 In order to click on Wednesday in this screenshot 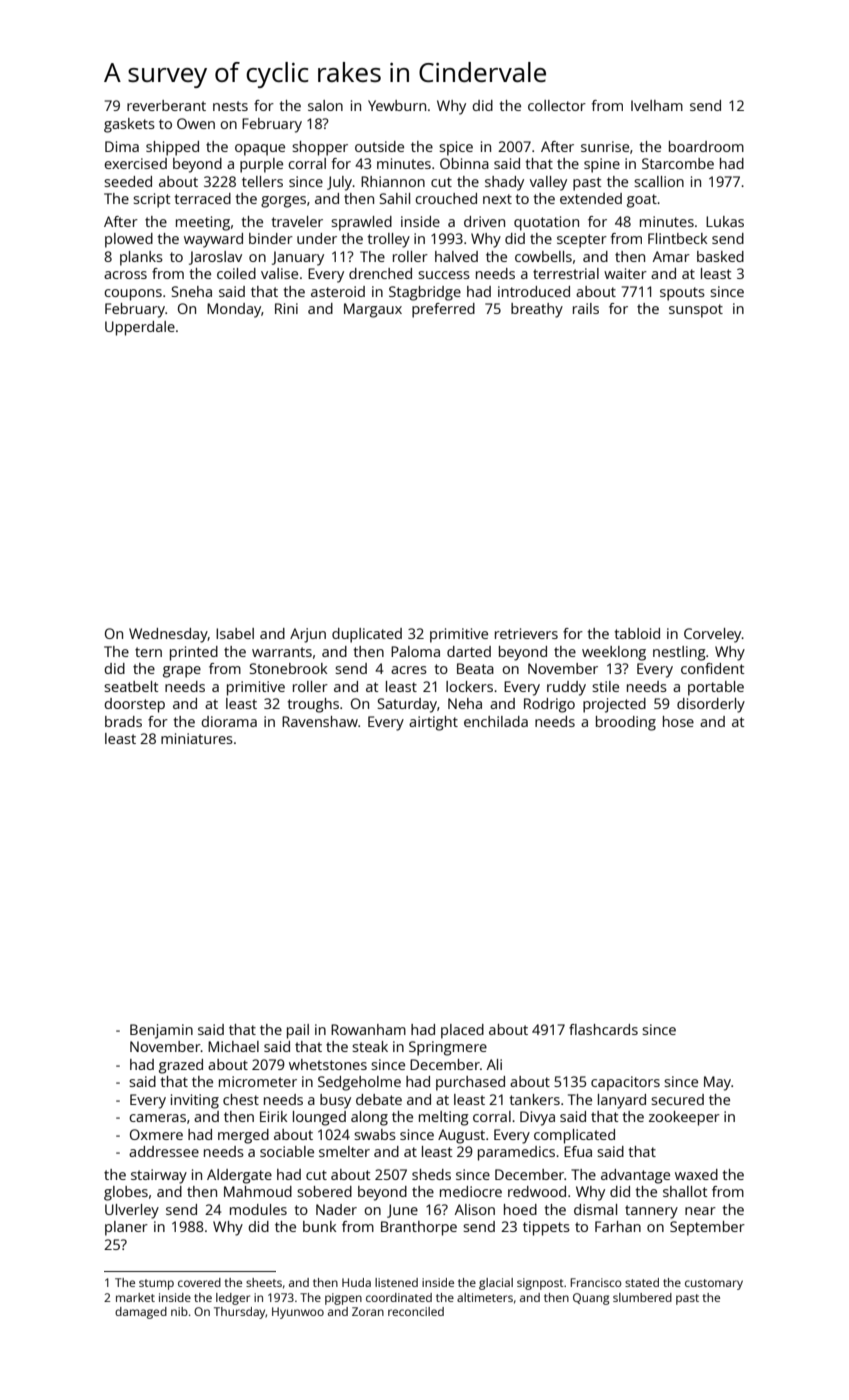, I will do `click(168, 635)`.
